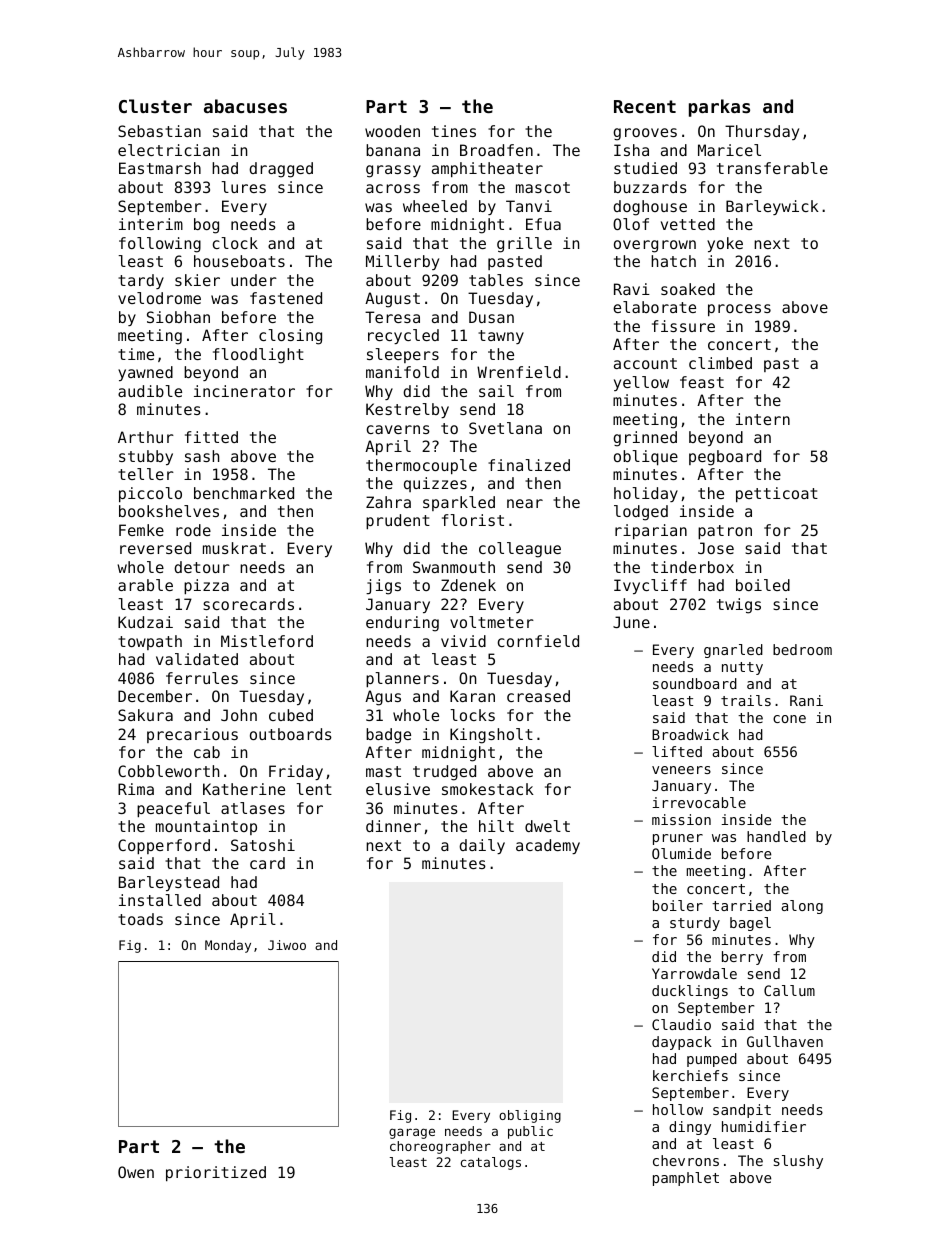 The height and width of the screenshot is (1233, 952). What do you see at coordinates (798, 1162) in the screenshot?
I see `slushy` at bounding box center [798, 1162].
